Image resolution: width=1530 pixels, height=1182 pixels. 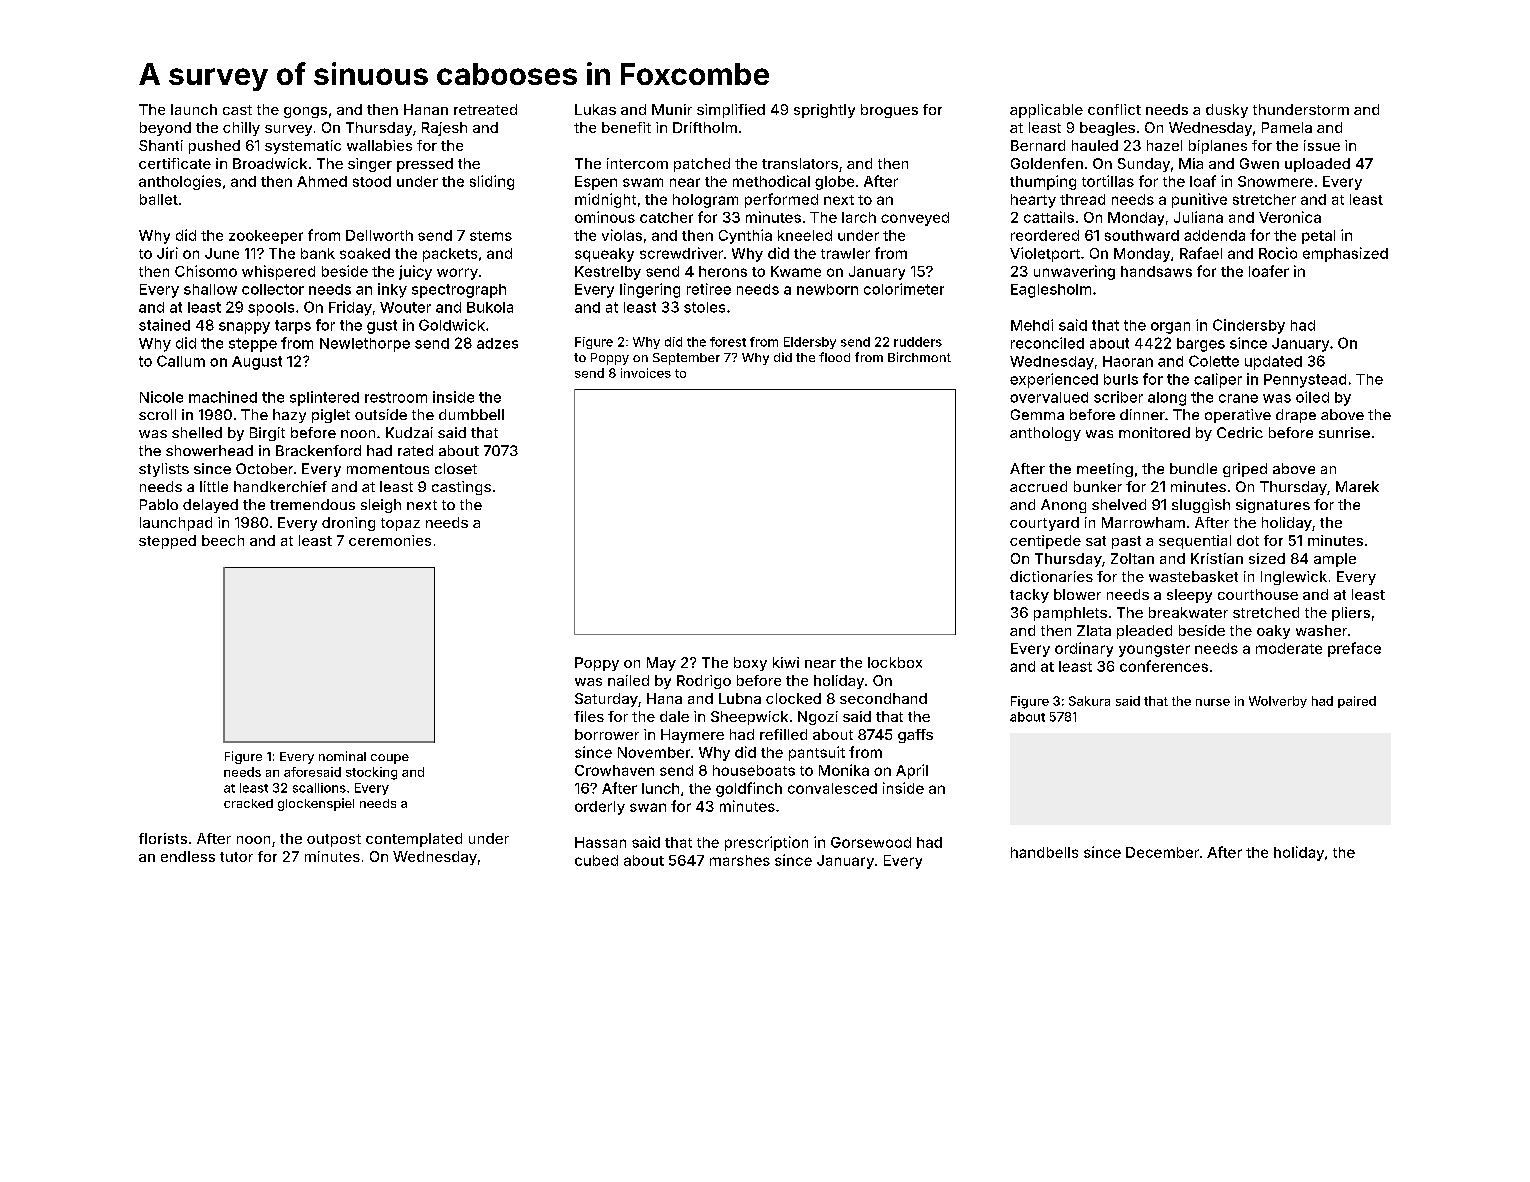 What do you see at coordinates (1278, 253) in the page?
I see `Rocio` at bounding box center [1278, 253].
